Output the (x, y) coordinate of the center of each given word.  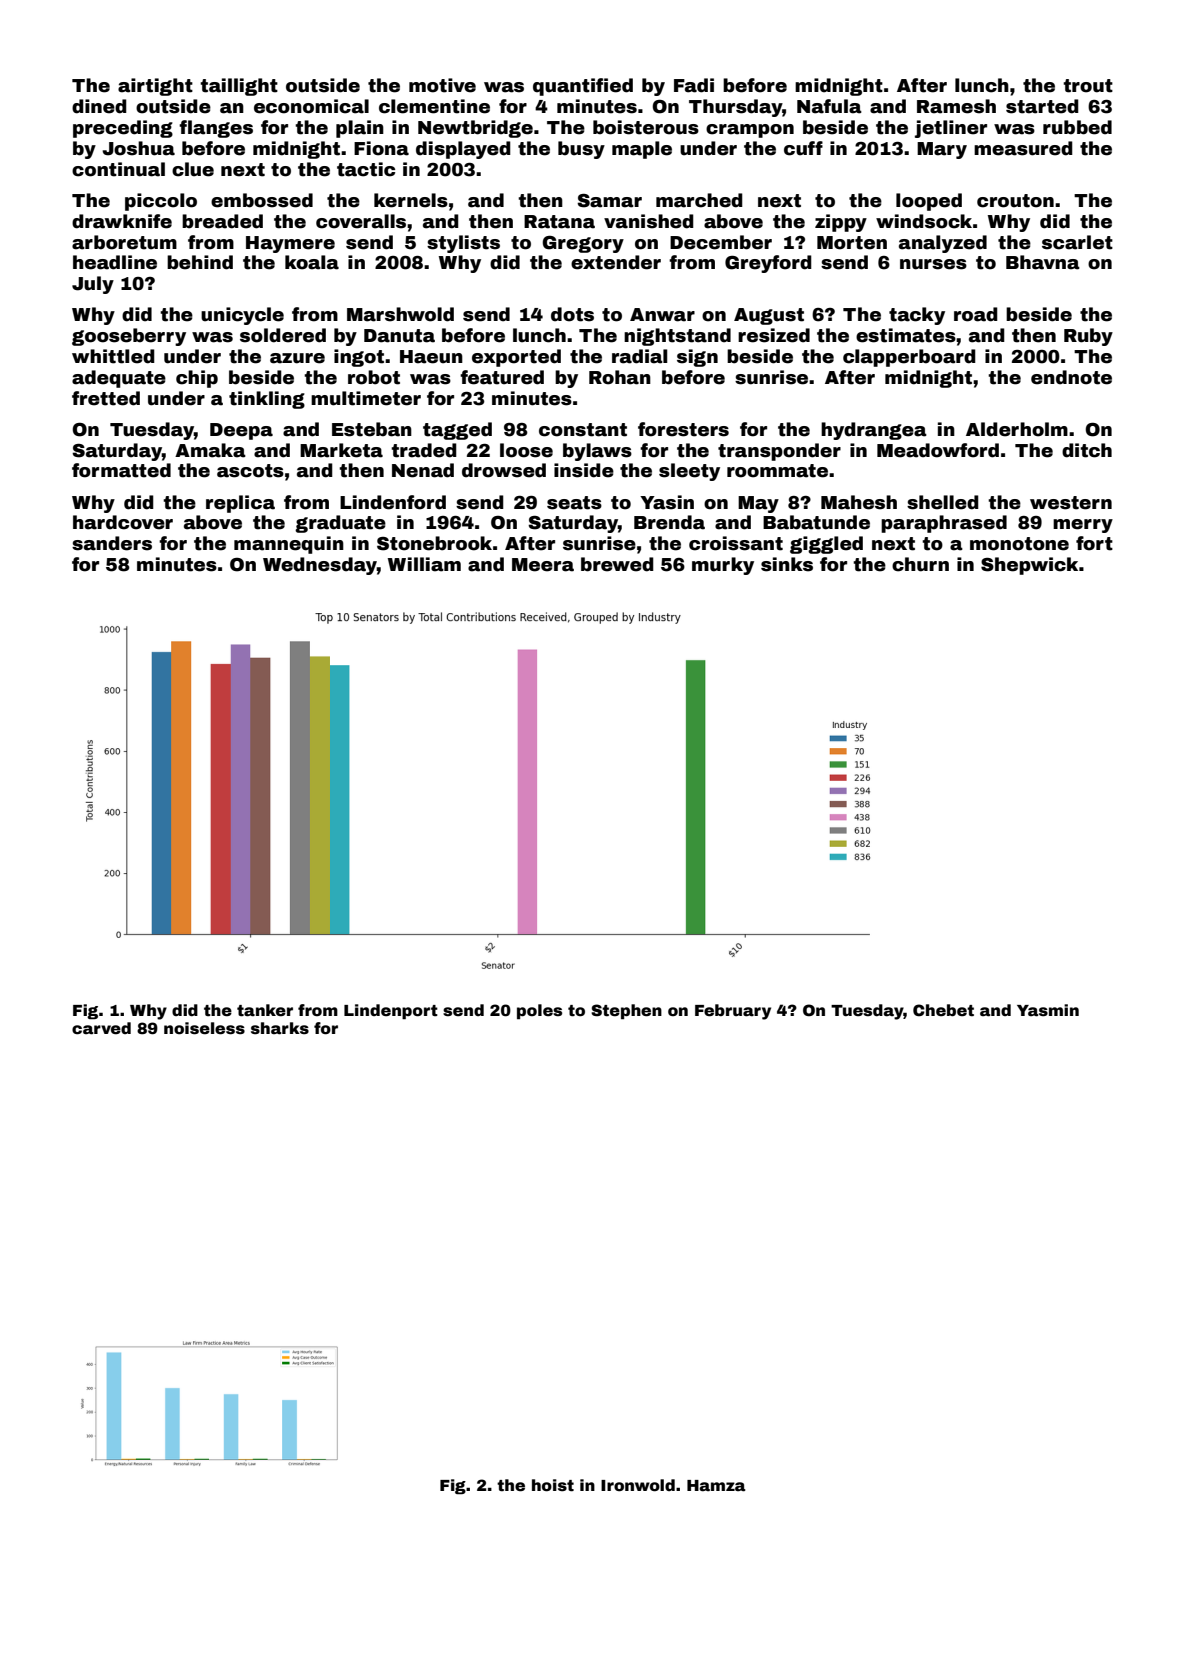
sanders (112, 543)
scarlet (1077, 242)
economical (311, 106)
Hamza (716, 1486)
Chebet (943, 1010)
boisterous (646, 127)
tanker (265, 1010)
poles (539, 1012)
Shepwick (1029, 566)
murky (723, 566)
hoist (553, 1485)
